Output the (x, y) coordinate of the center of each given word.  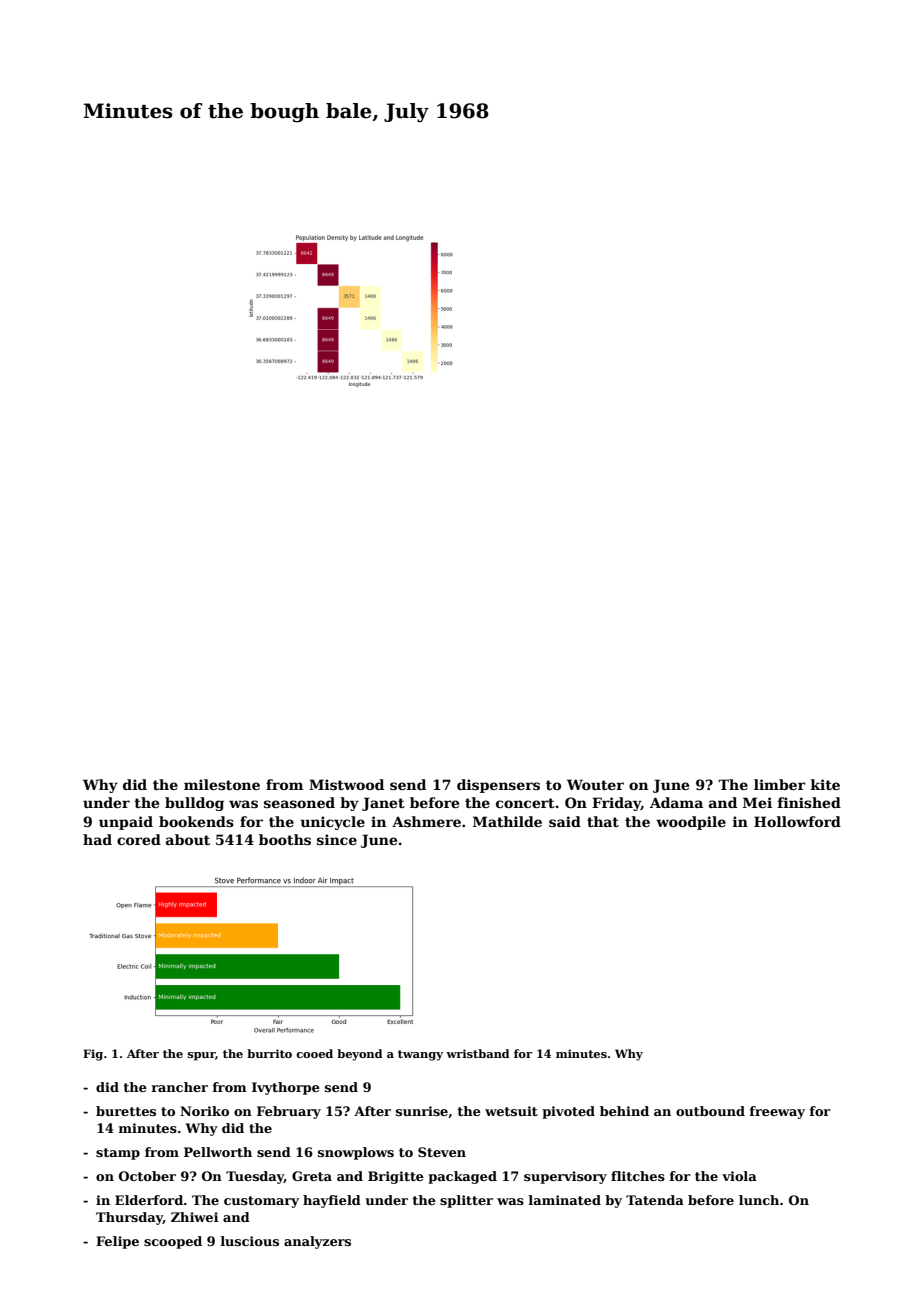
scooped (173, 1242)
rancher (180, 1087)
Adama (676, 802)
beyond (360, 1055)
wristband (478, 1053)
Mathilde (507, 821)
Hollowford (797, 821)
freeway (777, 1112)
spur (202, 1056)
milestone (222, 784)
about (188, 839)
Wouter (595, 784)
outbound (710, 1111)
